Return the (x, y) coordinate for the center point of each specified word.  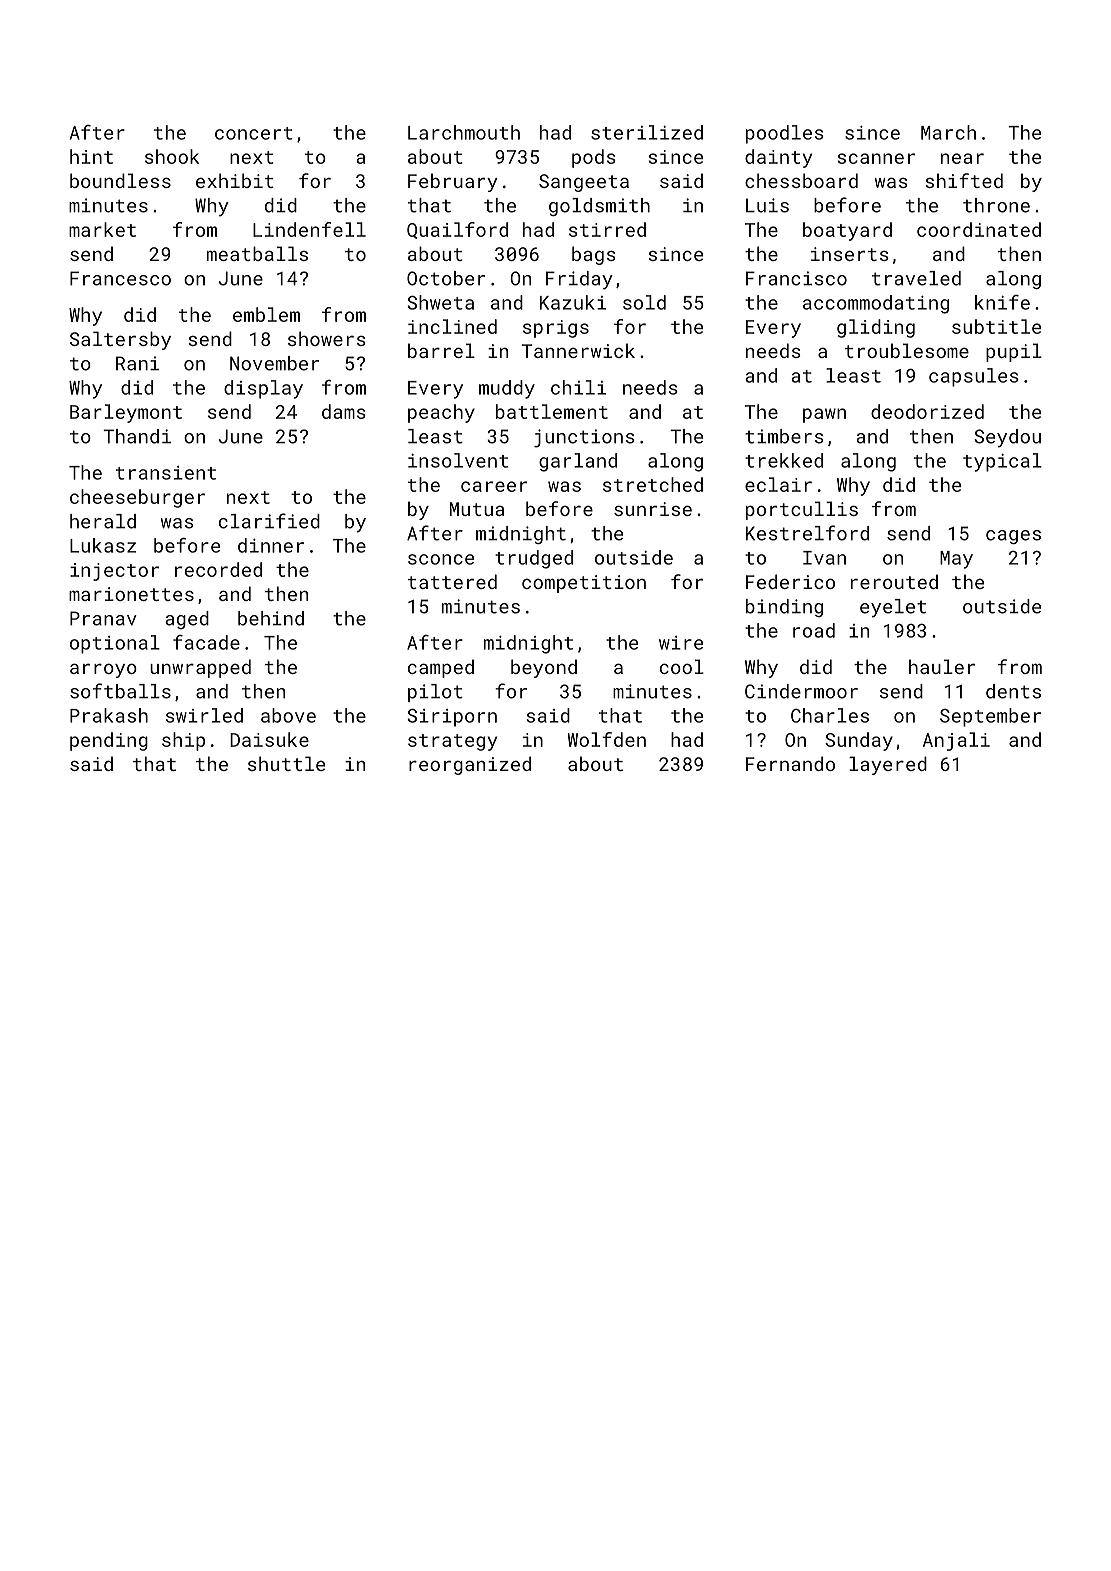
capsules (974, 377)
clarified (269, 521)
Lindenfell (309, 229)
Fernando (790, 763)
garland (578, 462)
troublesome (907, 350)
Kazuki (573, 302)
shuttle (286, 763)
